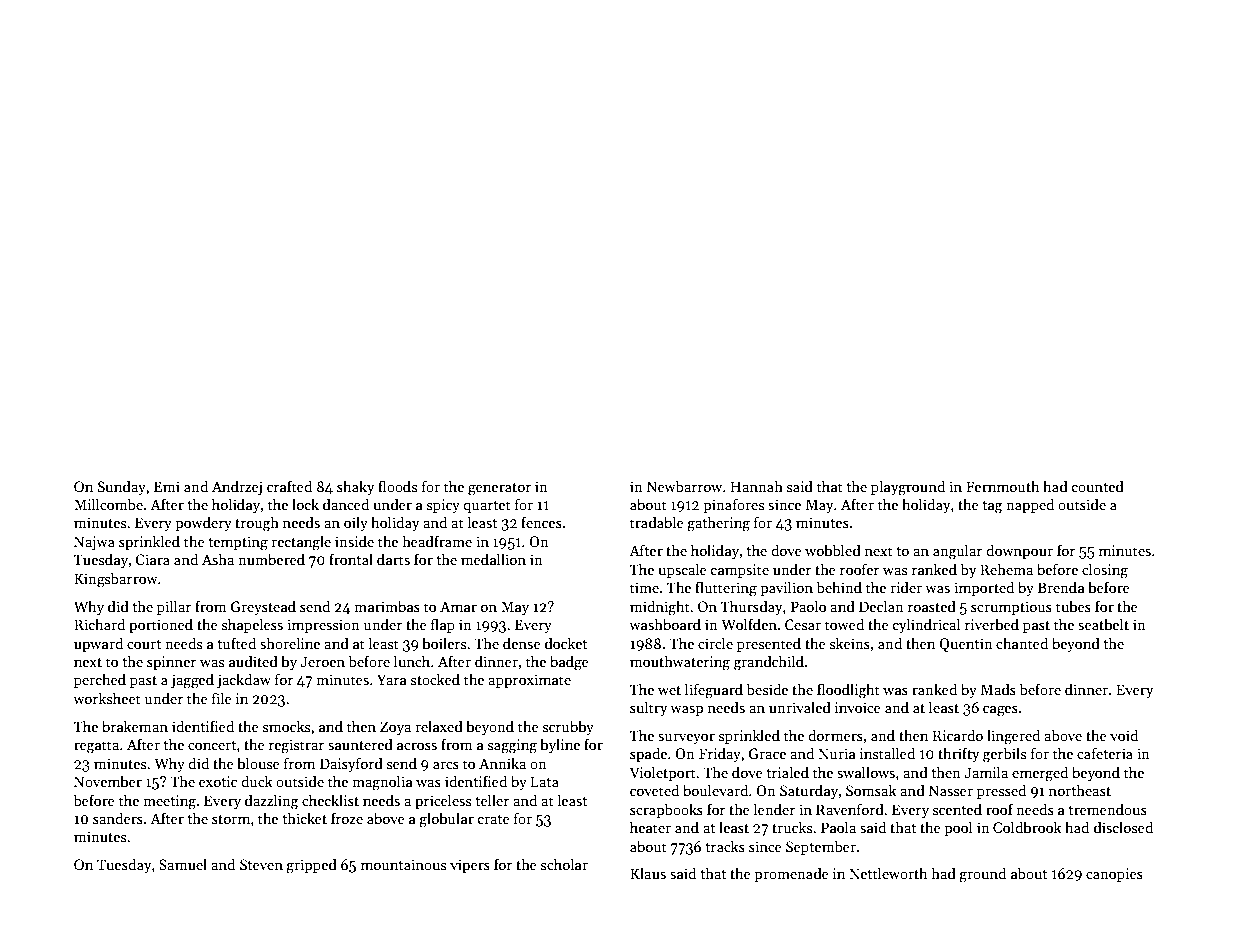 The height and width of the page is (952, 1233). What do you see at coordinates (152, 559) in the page?
I see `Ciara` at bounding box center [152, 559].
